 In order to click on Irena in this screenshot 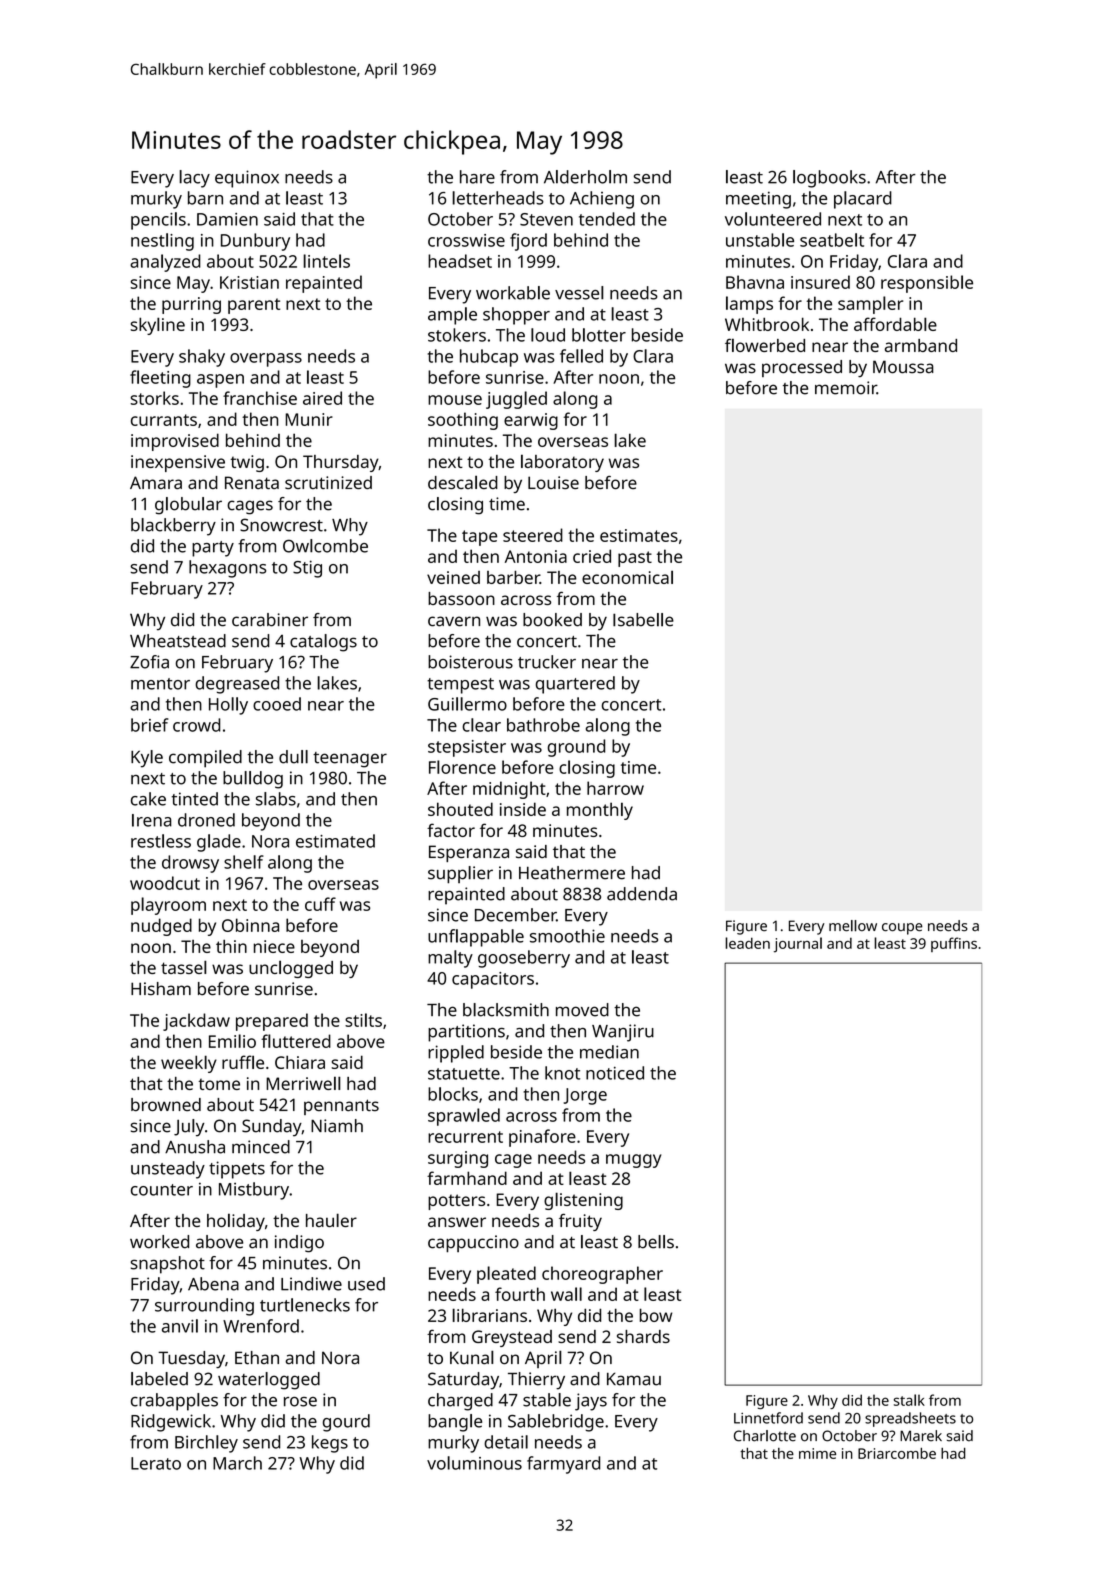, I will do `click(152, 820)`.
